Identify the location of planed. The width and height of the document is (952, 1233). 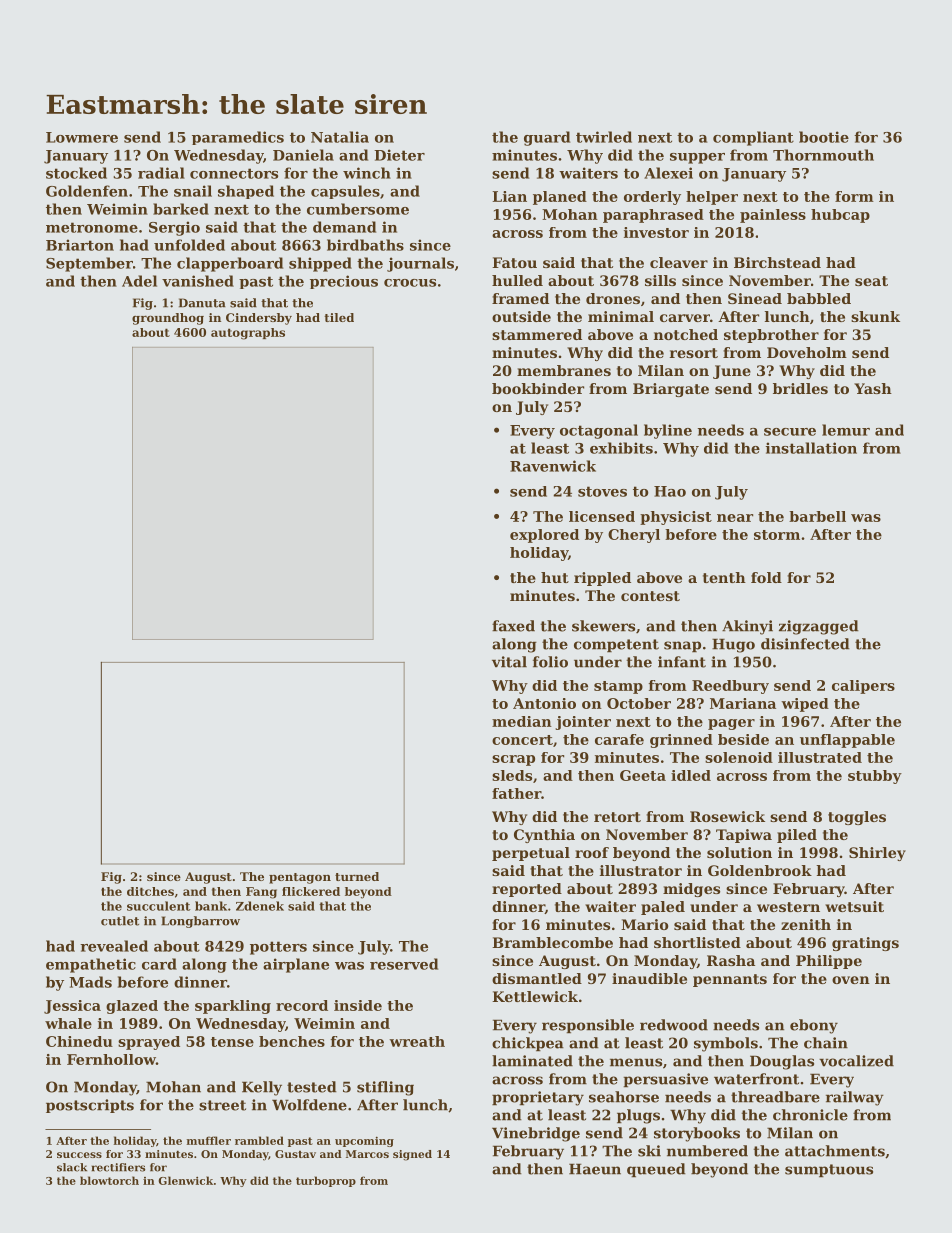
(560, 198).
